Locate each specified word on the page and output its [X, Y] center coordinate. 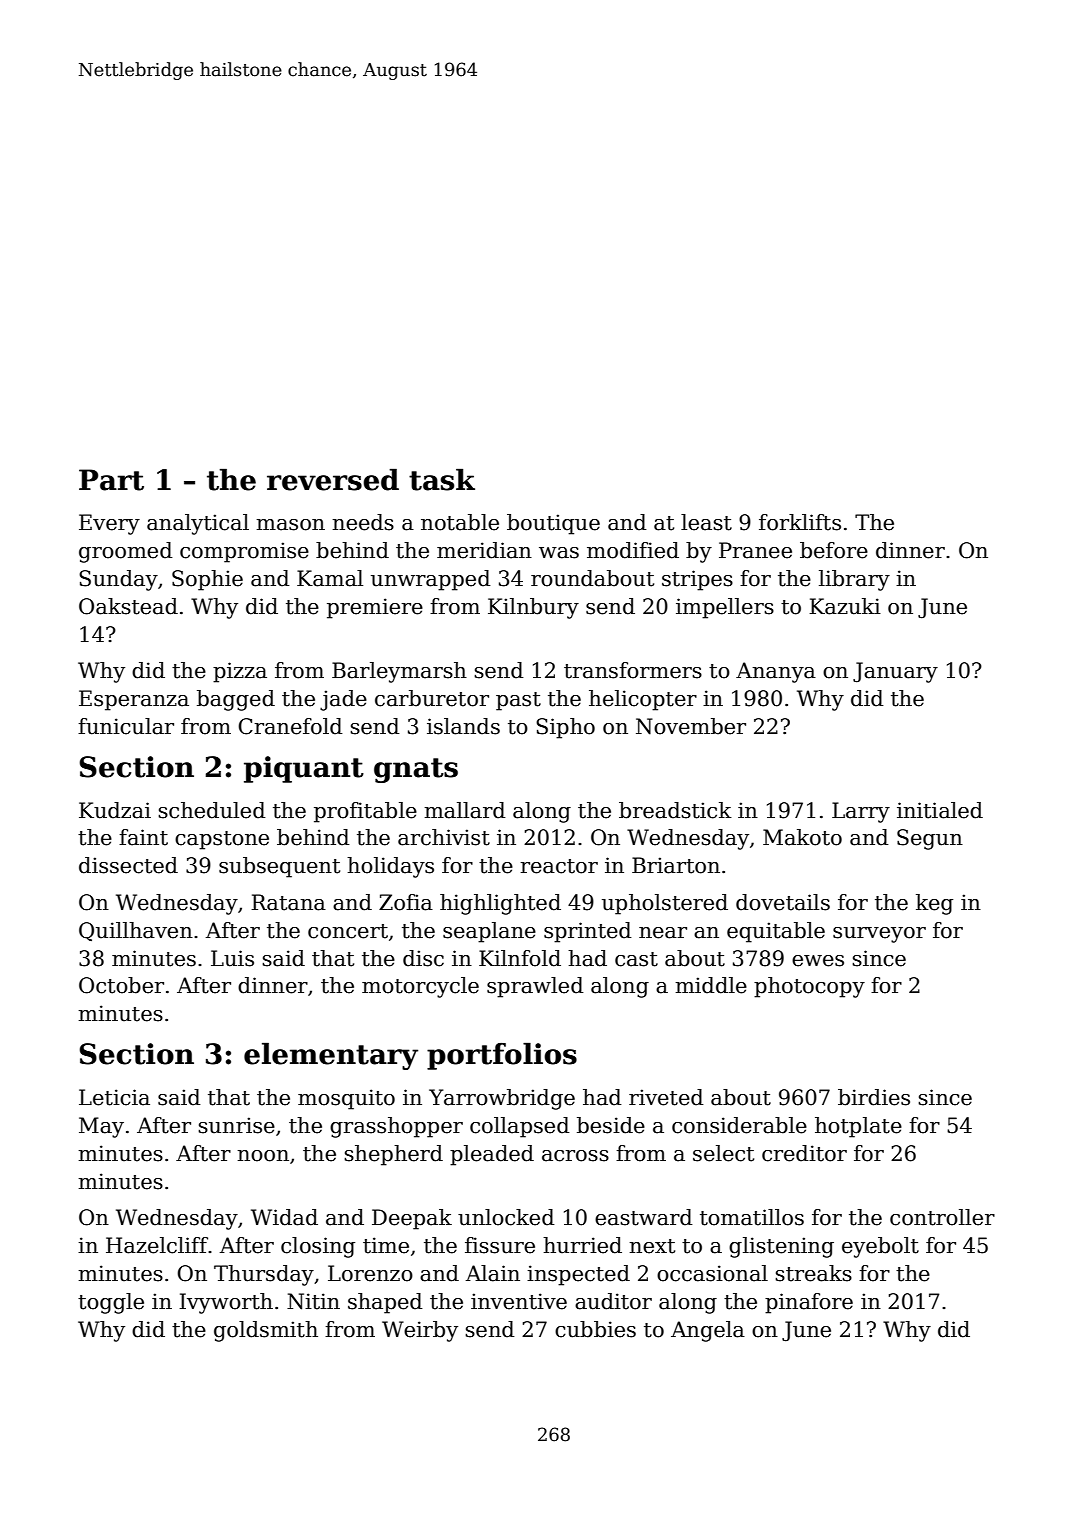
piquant [304, 769]
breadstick [675, 810]
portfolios [502, 1056]
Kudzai [115, 810]
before [834, 550]
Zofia [406, 902]
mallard [465, 810]
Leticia [114, 1097]
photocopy [809, 987]
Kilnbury [533, 608]
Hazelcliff [157, 1245]
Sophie [207, 580]
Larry [861, 812]
